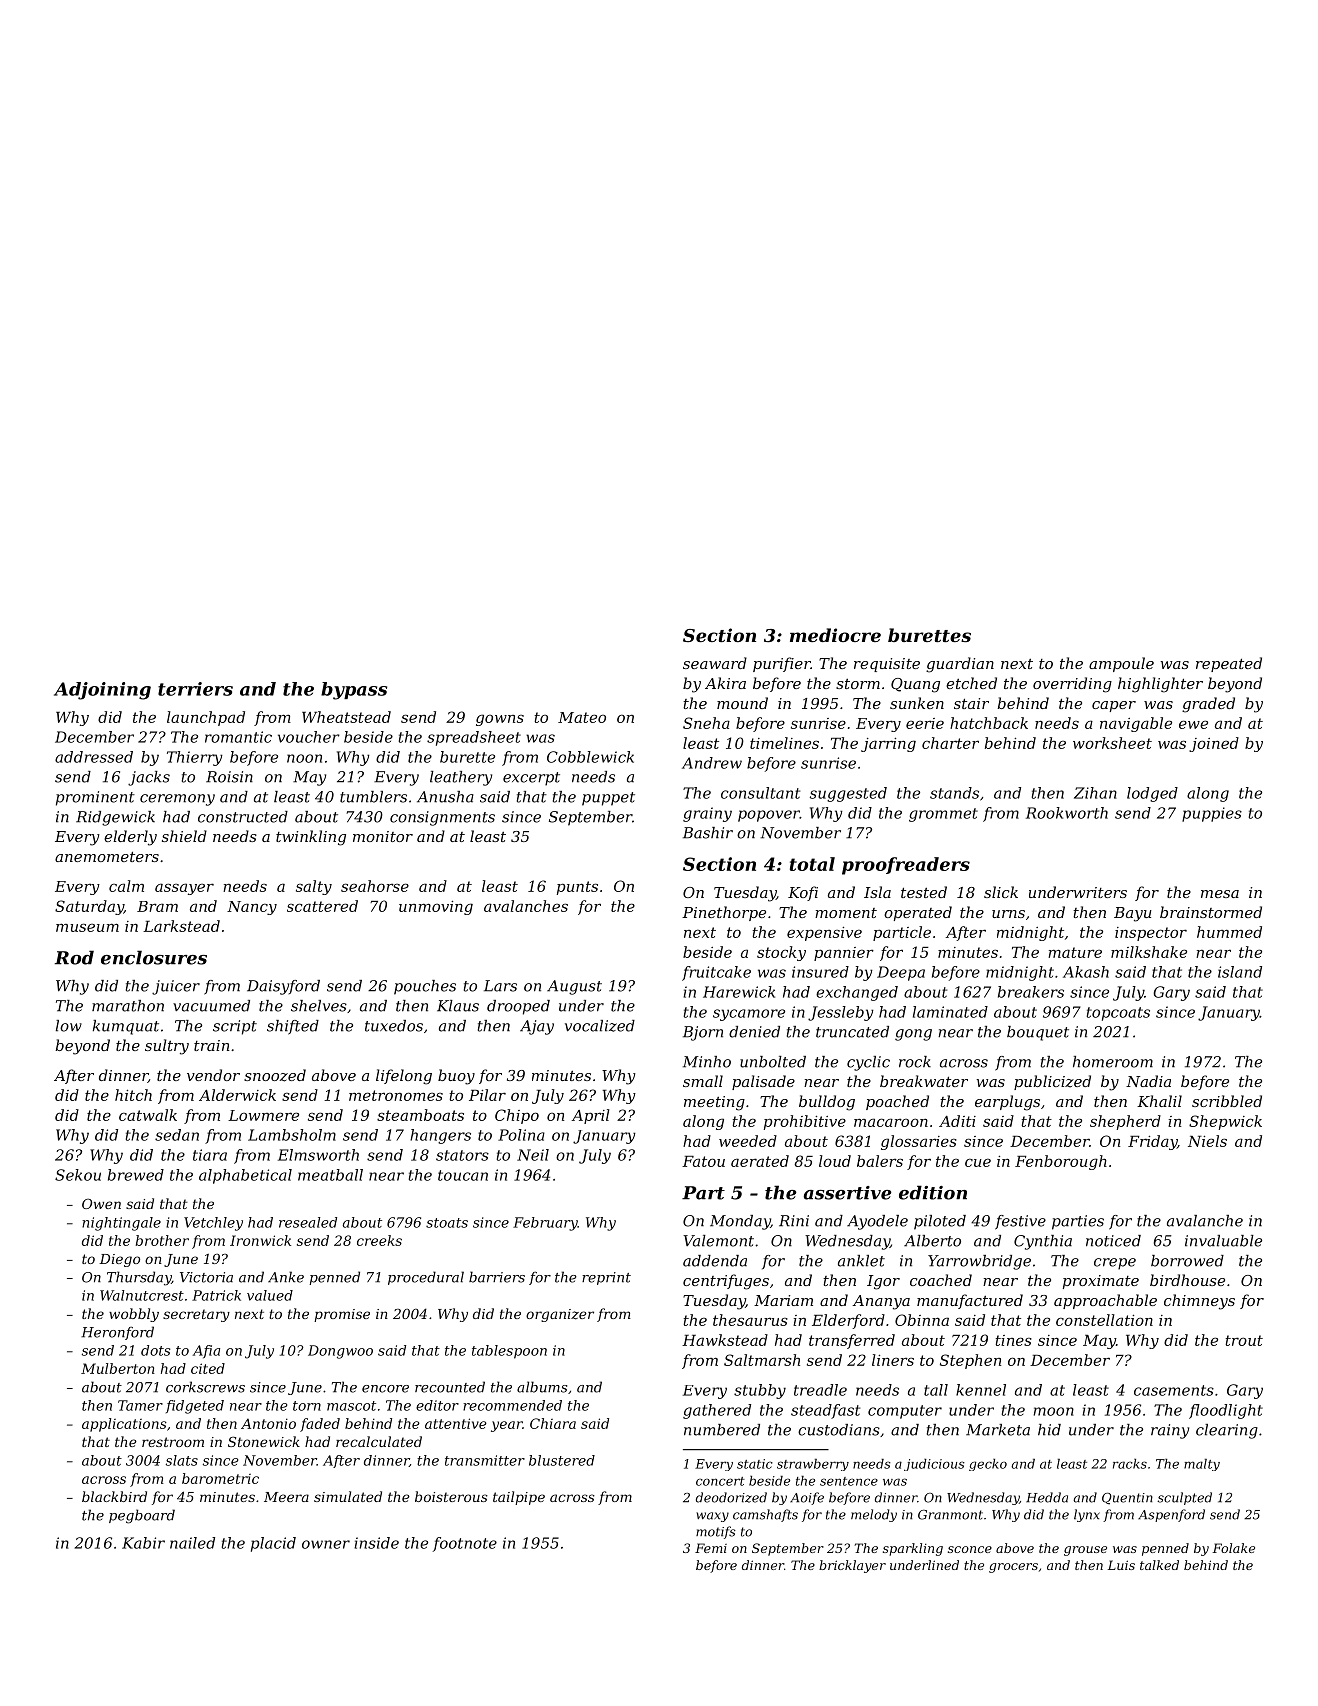 This image has height=1706, width=1318. I want to click on Femi, so click(711, 1548).
